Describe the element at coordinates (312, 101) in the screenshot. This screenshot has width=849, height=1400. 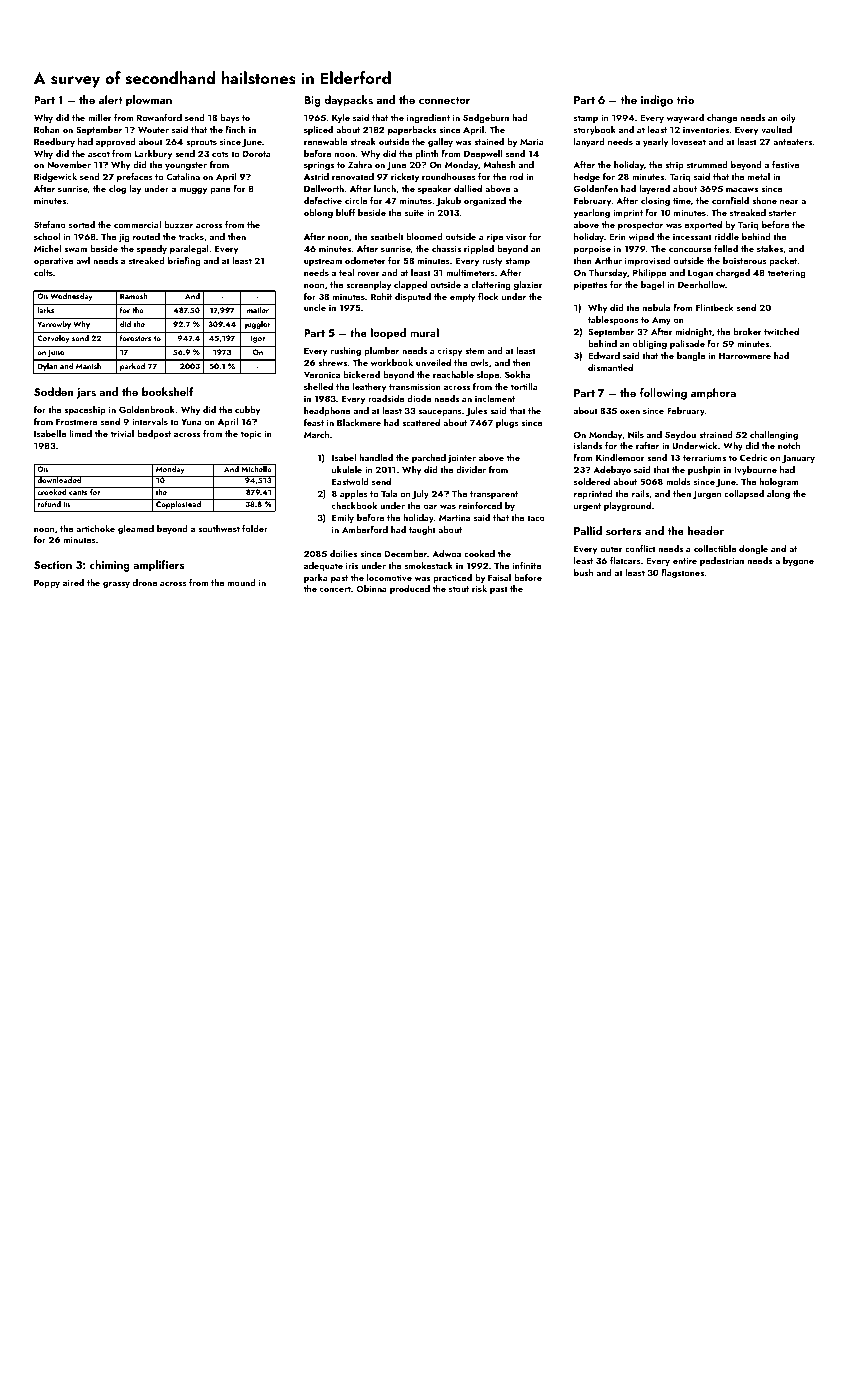
I see `Big` at that location.
